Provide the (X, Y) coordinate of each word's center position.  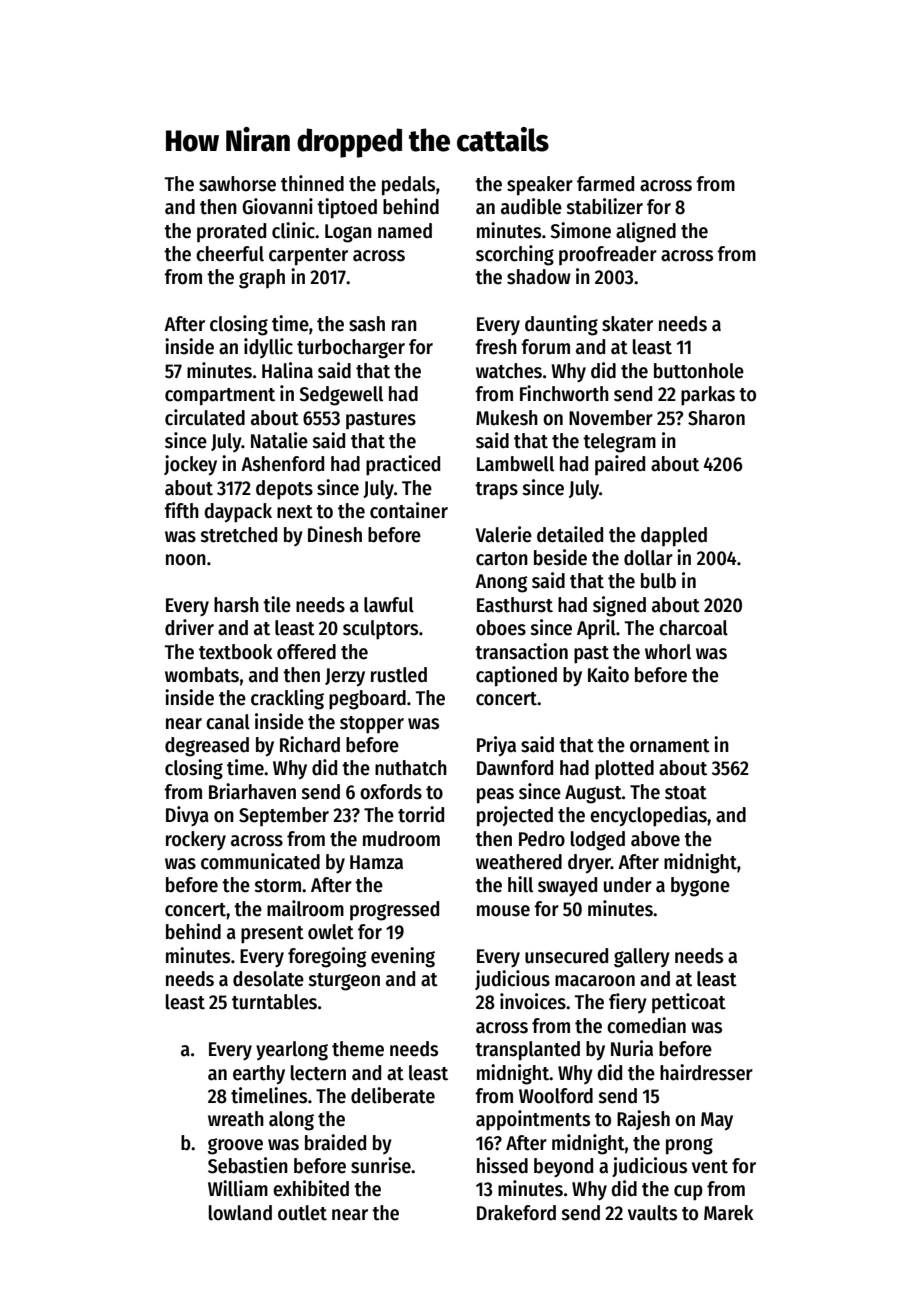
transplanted (527, 1051)
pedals (408, 186)
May (717, 1121)
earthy (259, 1074)
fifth (181, 510)
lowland (240, 1213)
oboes (501, 628)
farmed (605, 184)
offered (306, 652)
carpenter (308, 257)
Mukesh (507, 418)
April (596, 629)
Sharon (716, 418)
